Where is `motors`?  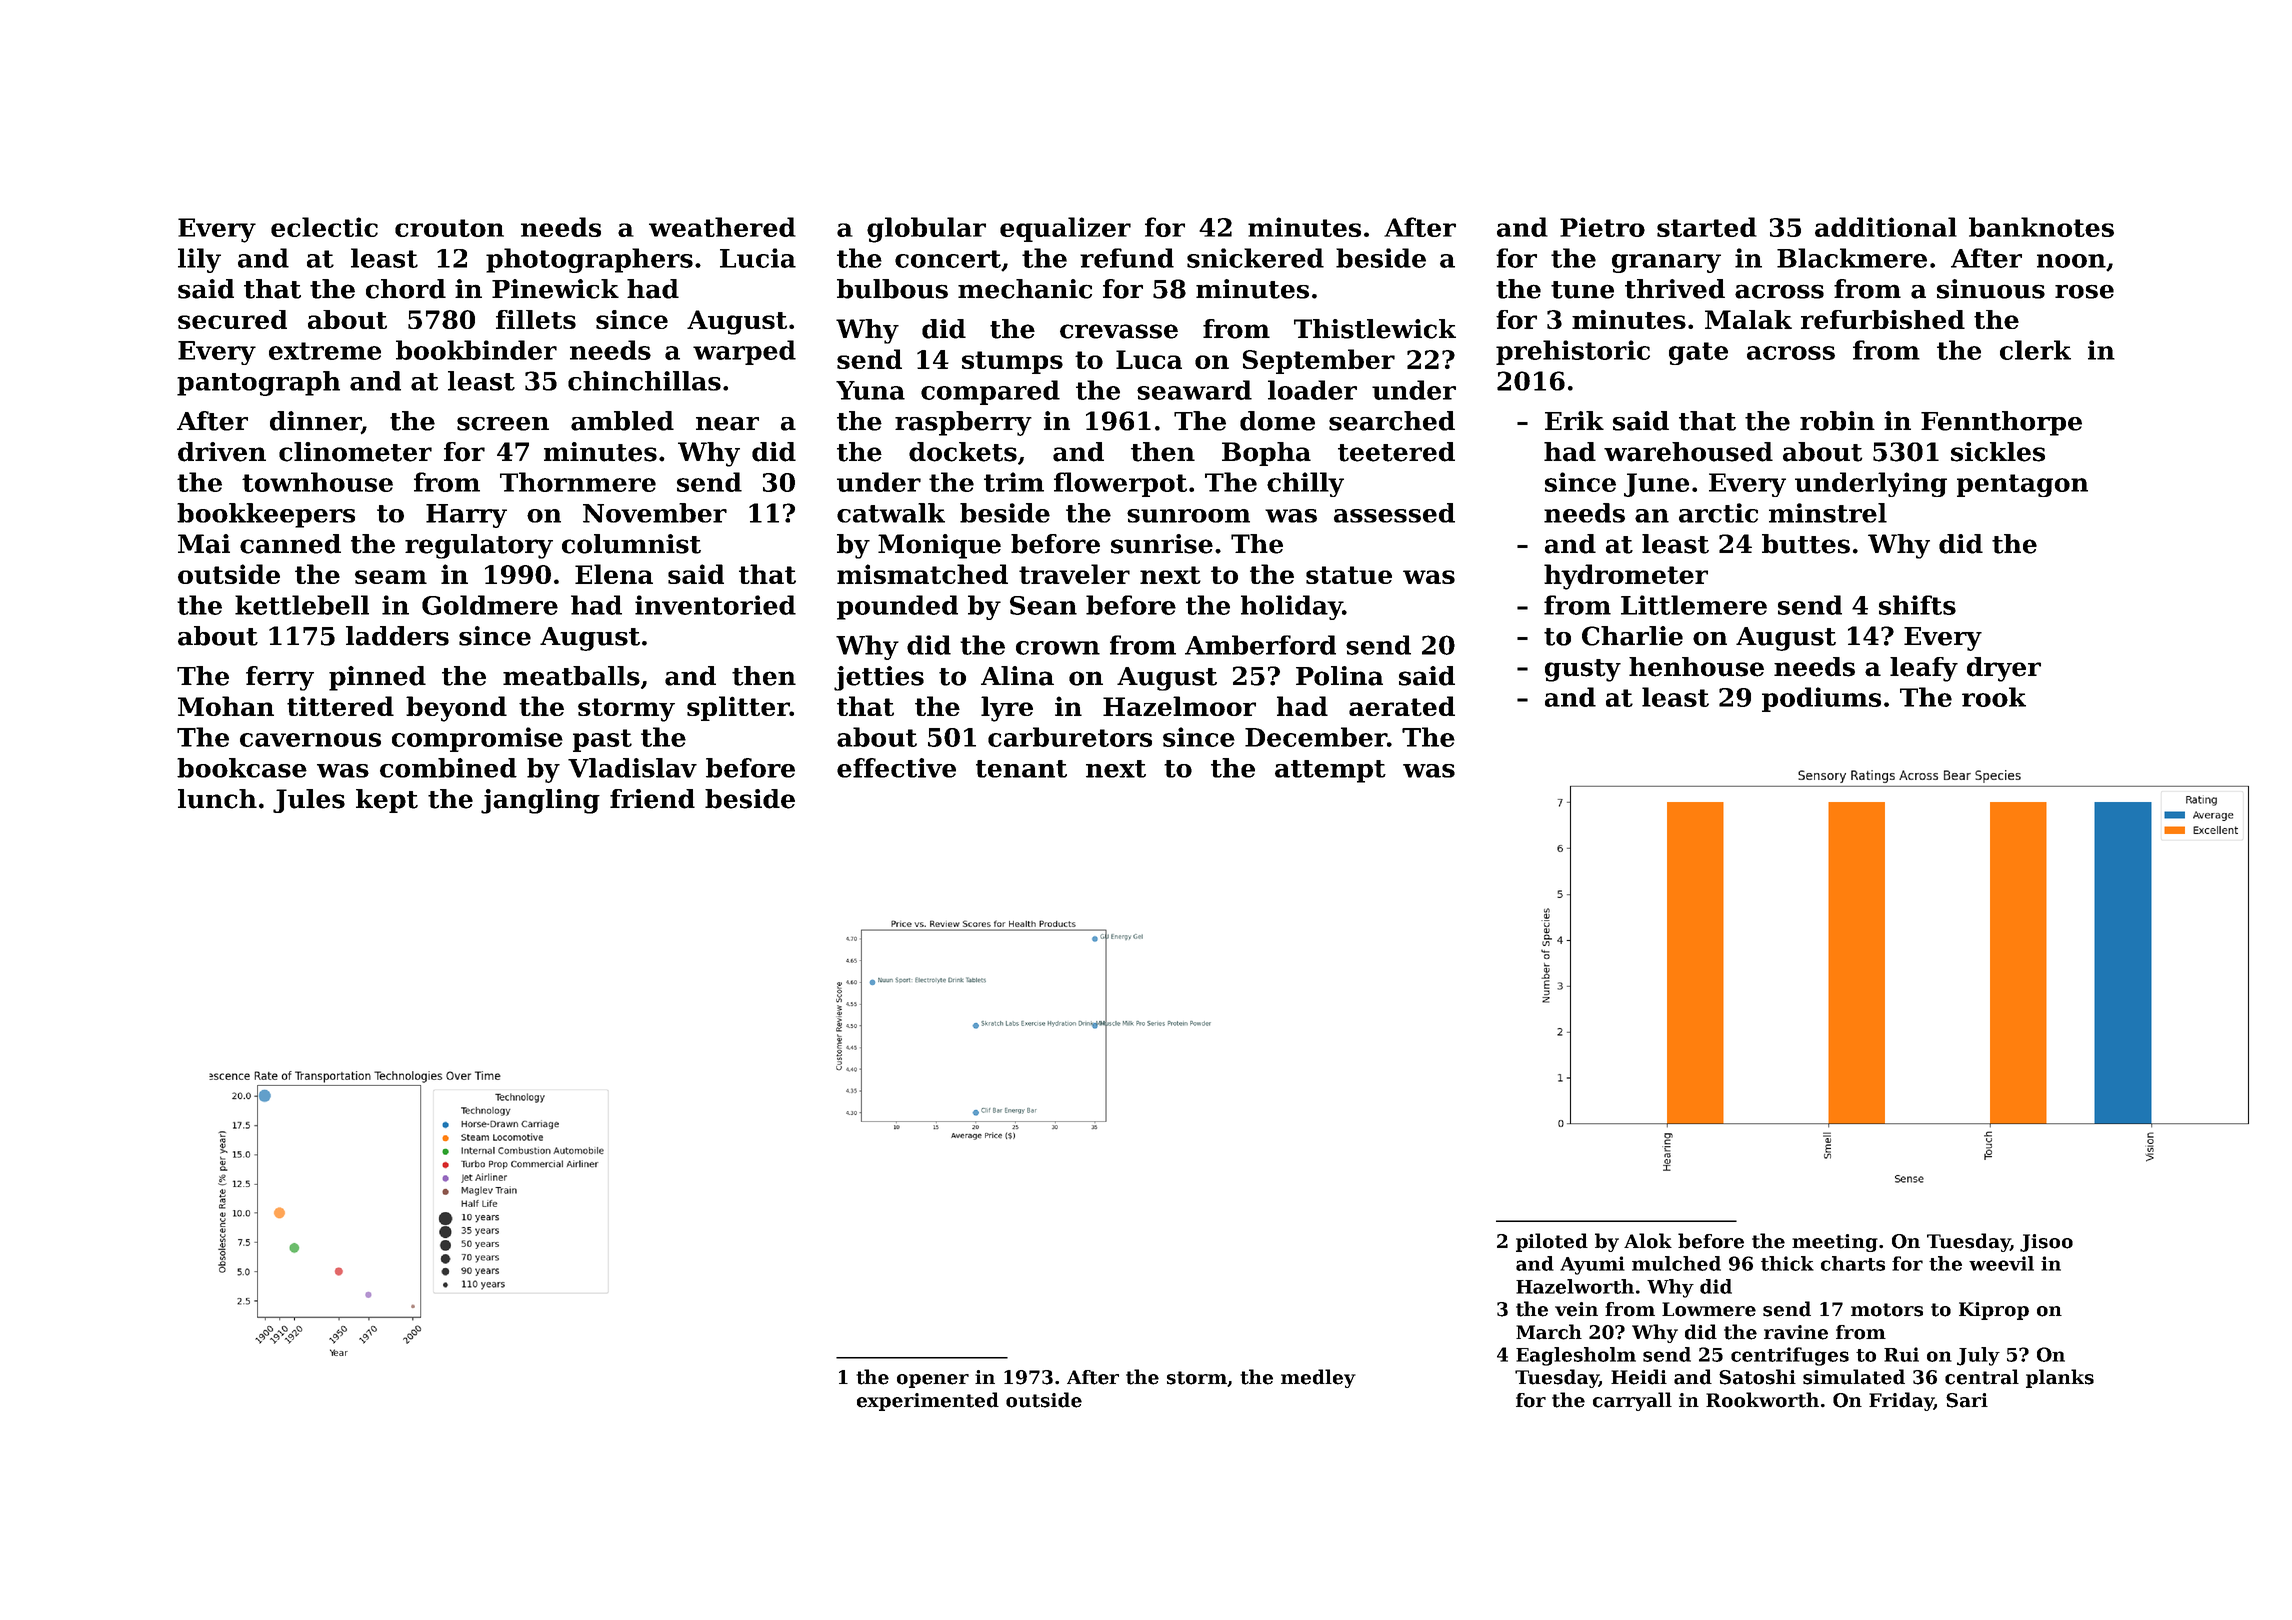 motors is located at coordinates (1887, 1310).
